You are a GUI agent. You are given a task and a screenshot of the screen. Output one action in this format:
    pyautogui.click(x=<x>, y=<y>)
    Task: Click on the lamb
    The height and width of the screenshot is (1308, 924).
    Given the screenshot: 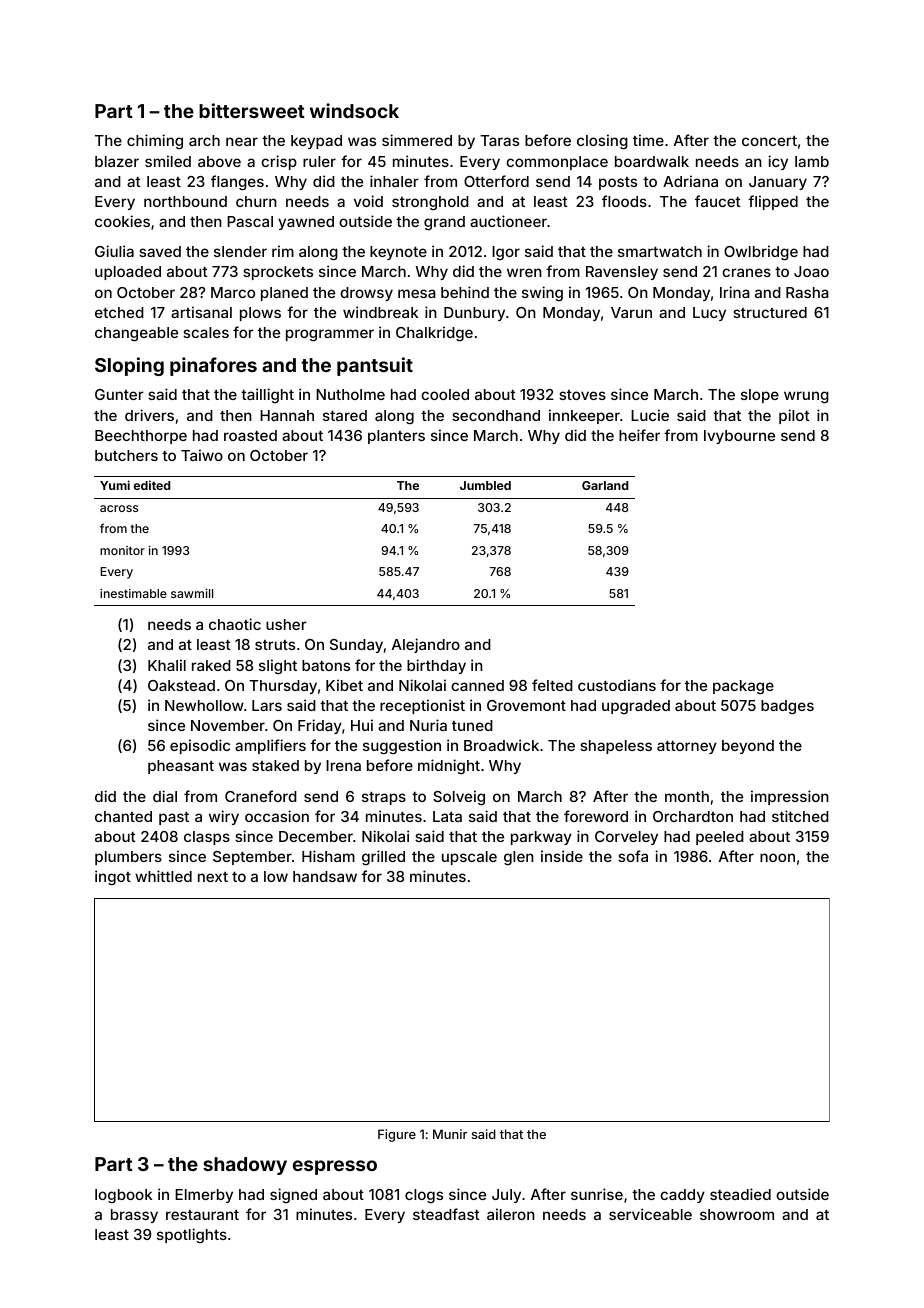 What is the action you would take?
    pyautogui.click(x=812, y=161)
